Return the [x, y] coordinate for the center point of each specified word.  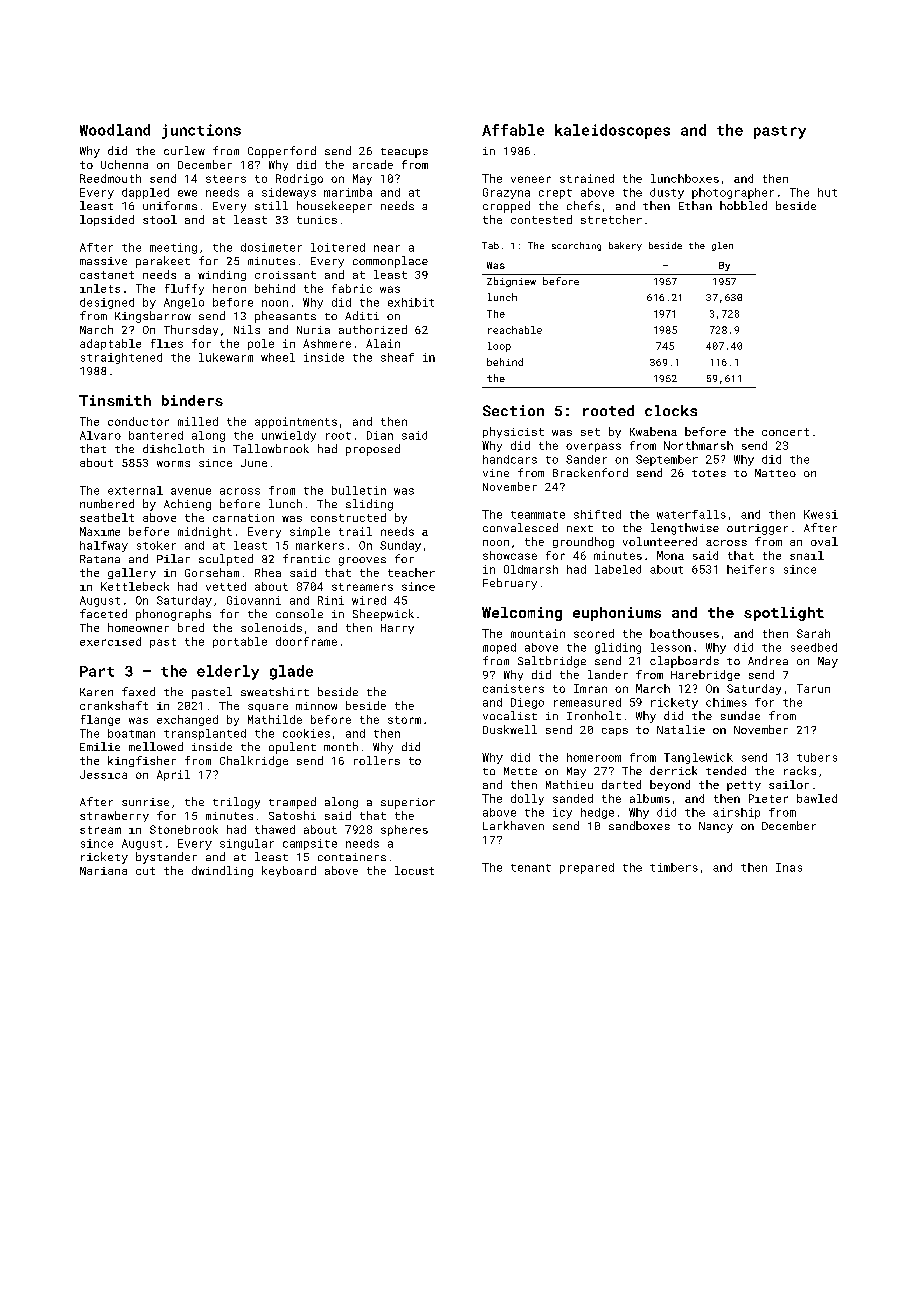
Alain [383, 343]
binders [192, 400]
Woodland [115, 130]
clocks [671, 410]
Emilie [100, 746]
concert [785, 432]
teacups [404, 153]
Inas [789, 867]
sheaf [397, 357]
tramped [292, 803]
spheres [404, 830]
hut [827, 192]
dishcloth [173, 448]
